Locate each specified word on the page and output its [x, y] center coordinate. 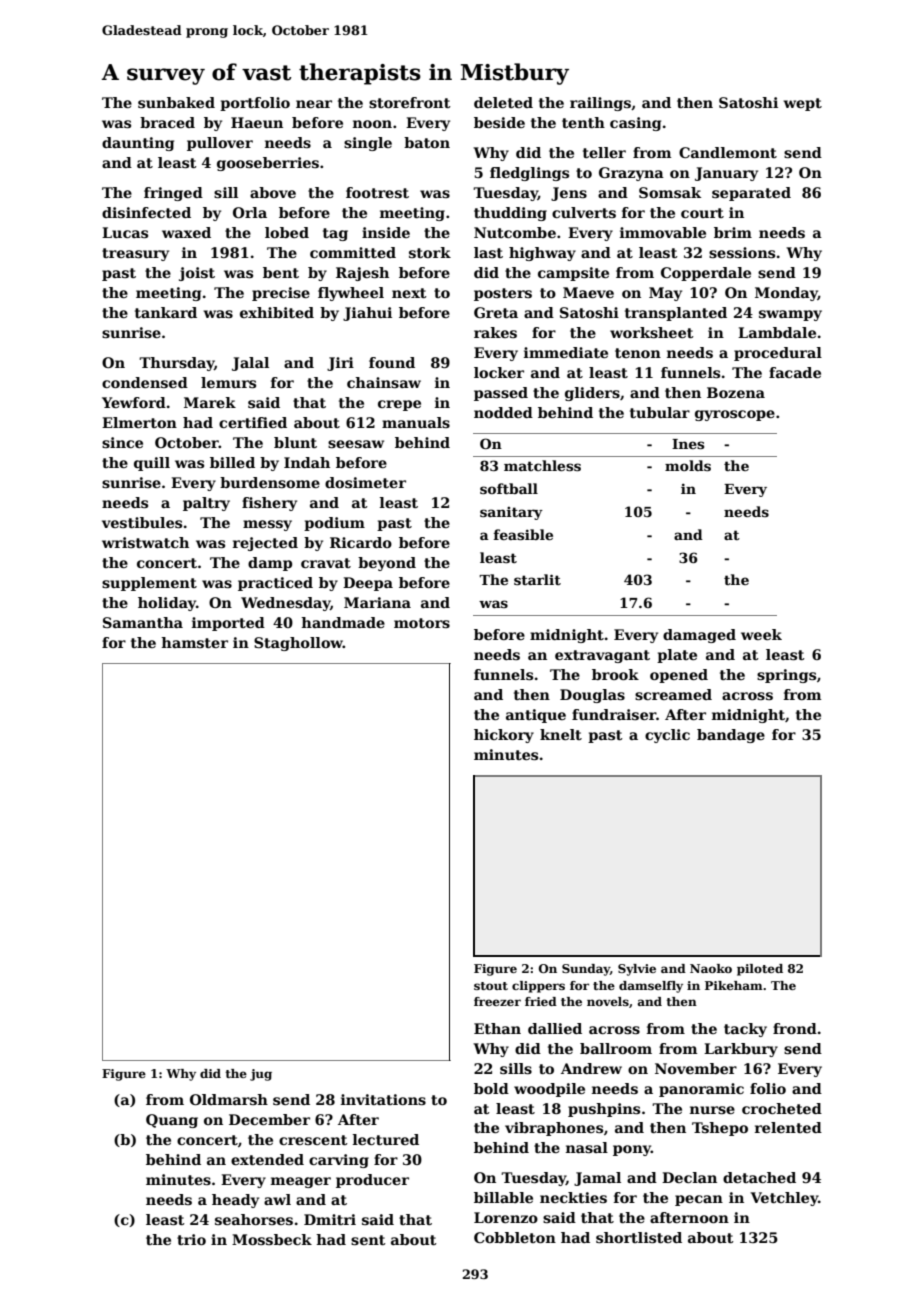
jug [261, 1075]
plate [677, 656]
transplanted [676, 314]
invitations [383, 1099]
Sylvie [637, 970]
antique [536, 716]
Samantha [143, 622]
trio [191, 1239]
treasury [135, 254]
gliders [592, 394]
